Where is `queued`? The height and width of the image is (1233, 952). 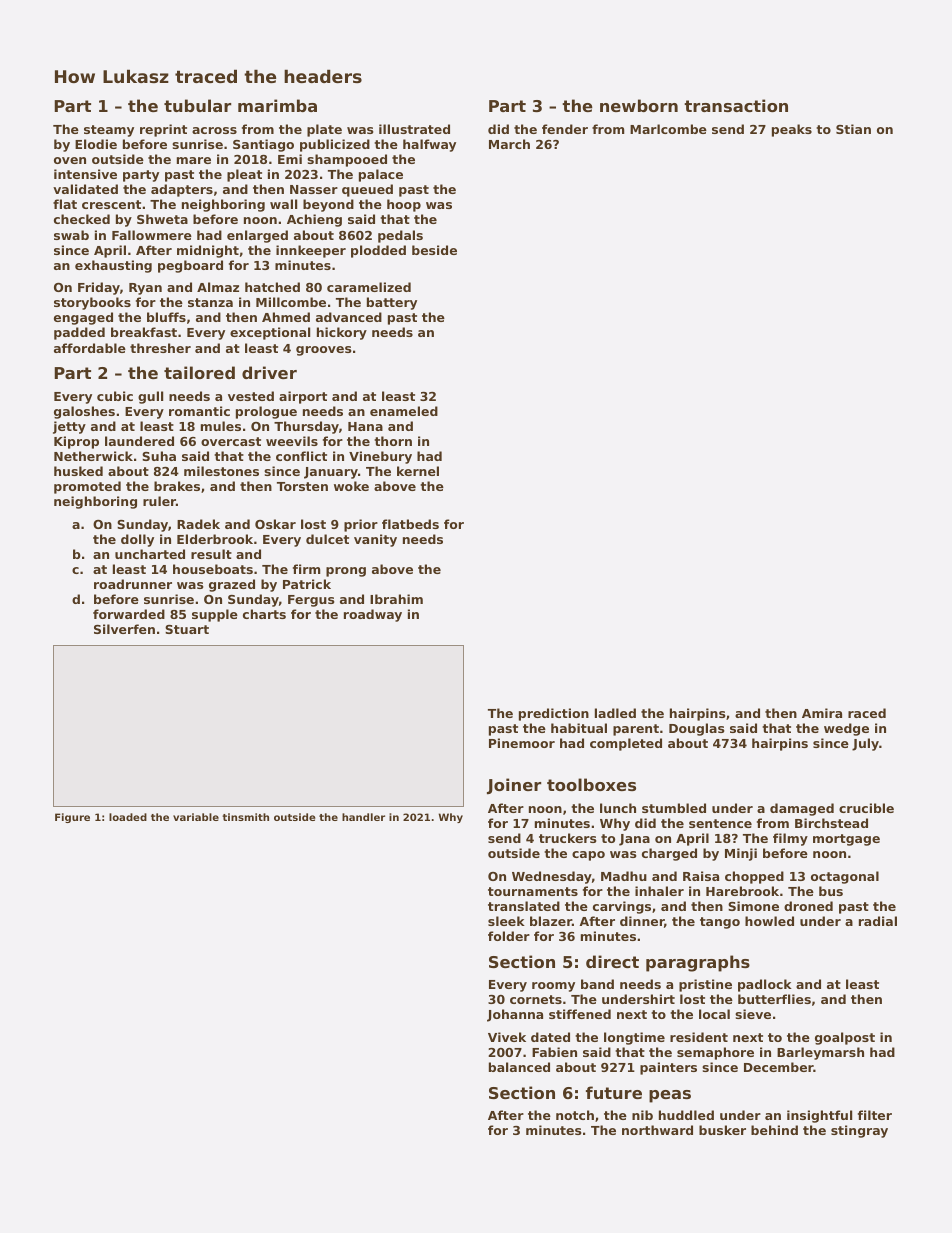 queued is located at coordinates (367, 190).
